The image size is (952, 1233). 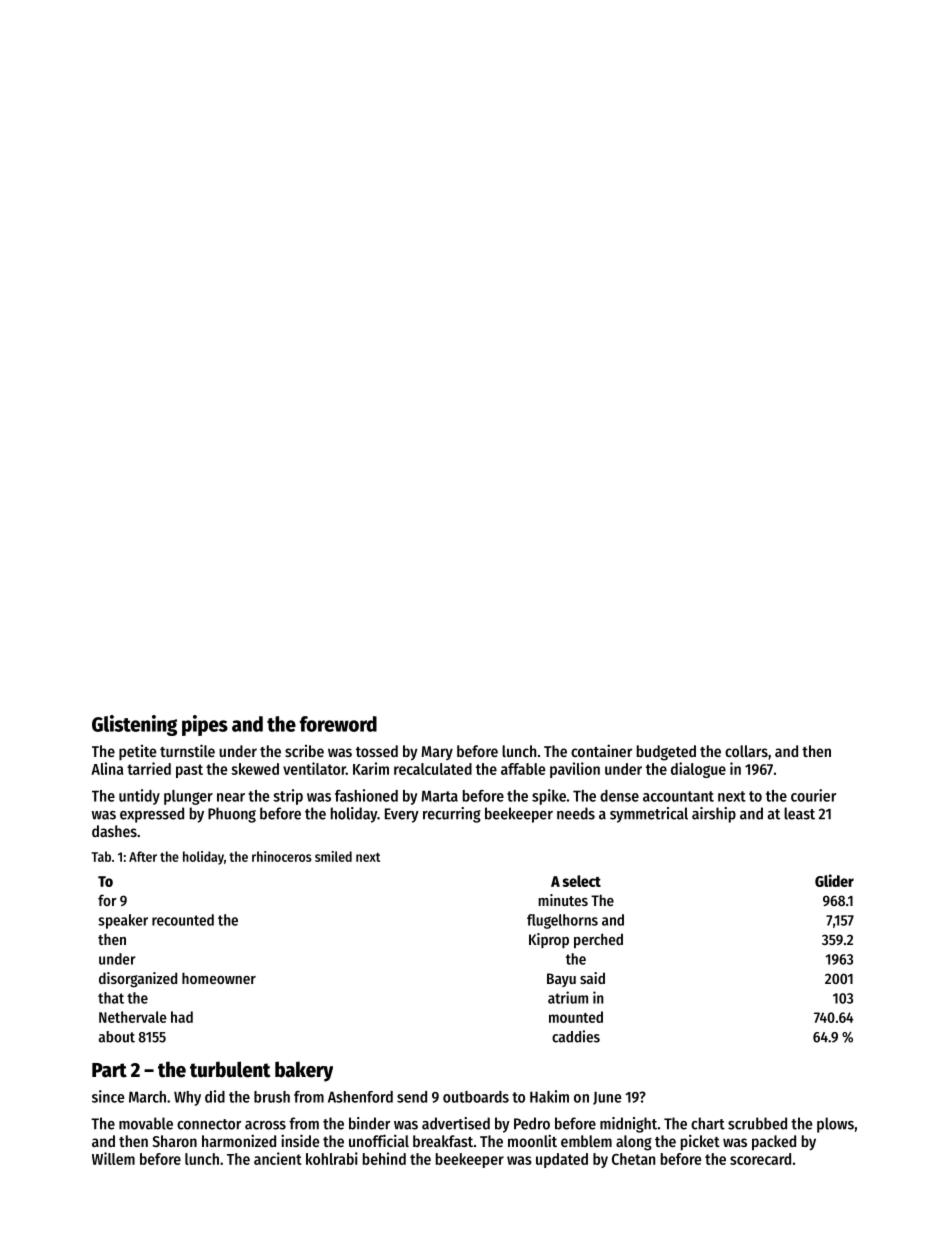 I want to click on updated, so click(x=562, y=1160).
